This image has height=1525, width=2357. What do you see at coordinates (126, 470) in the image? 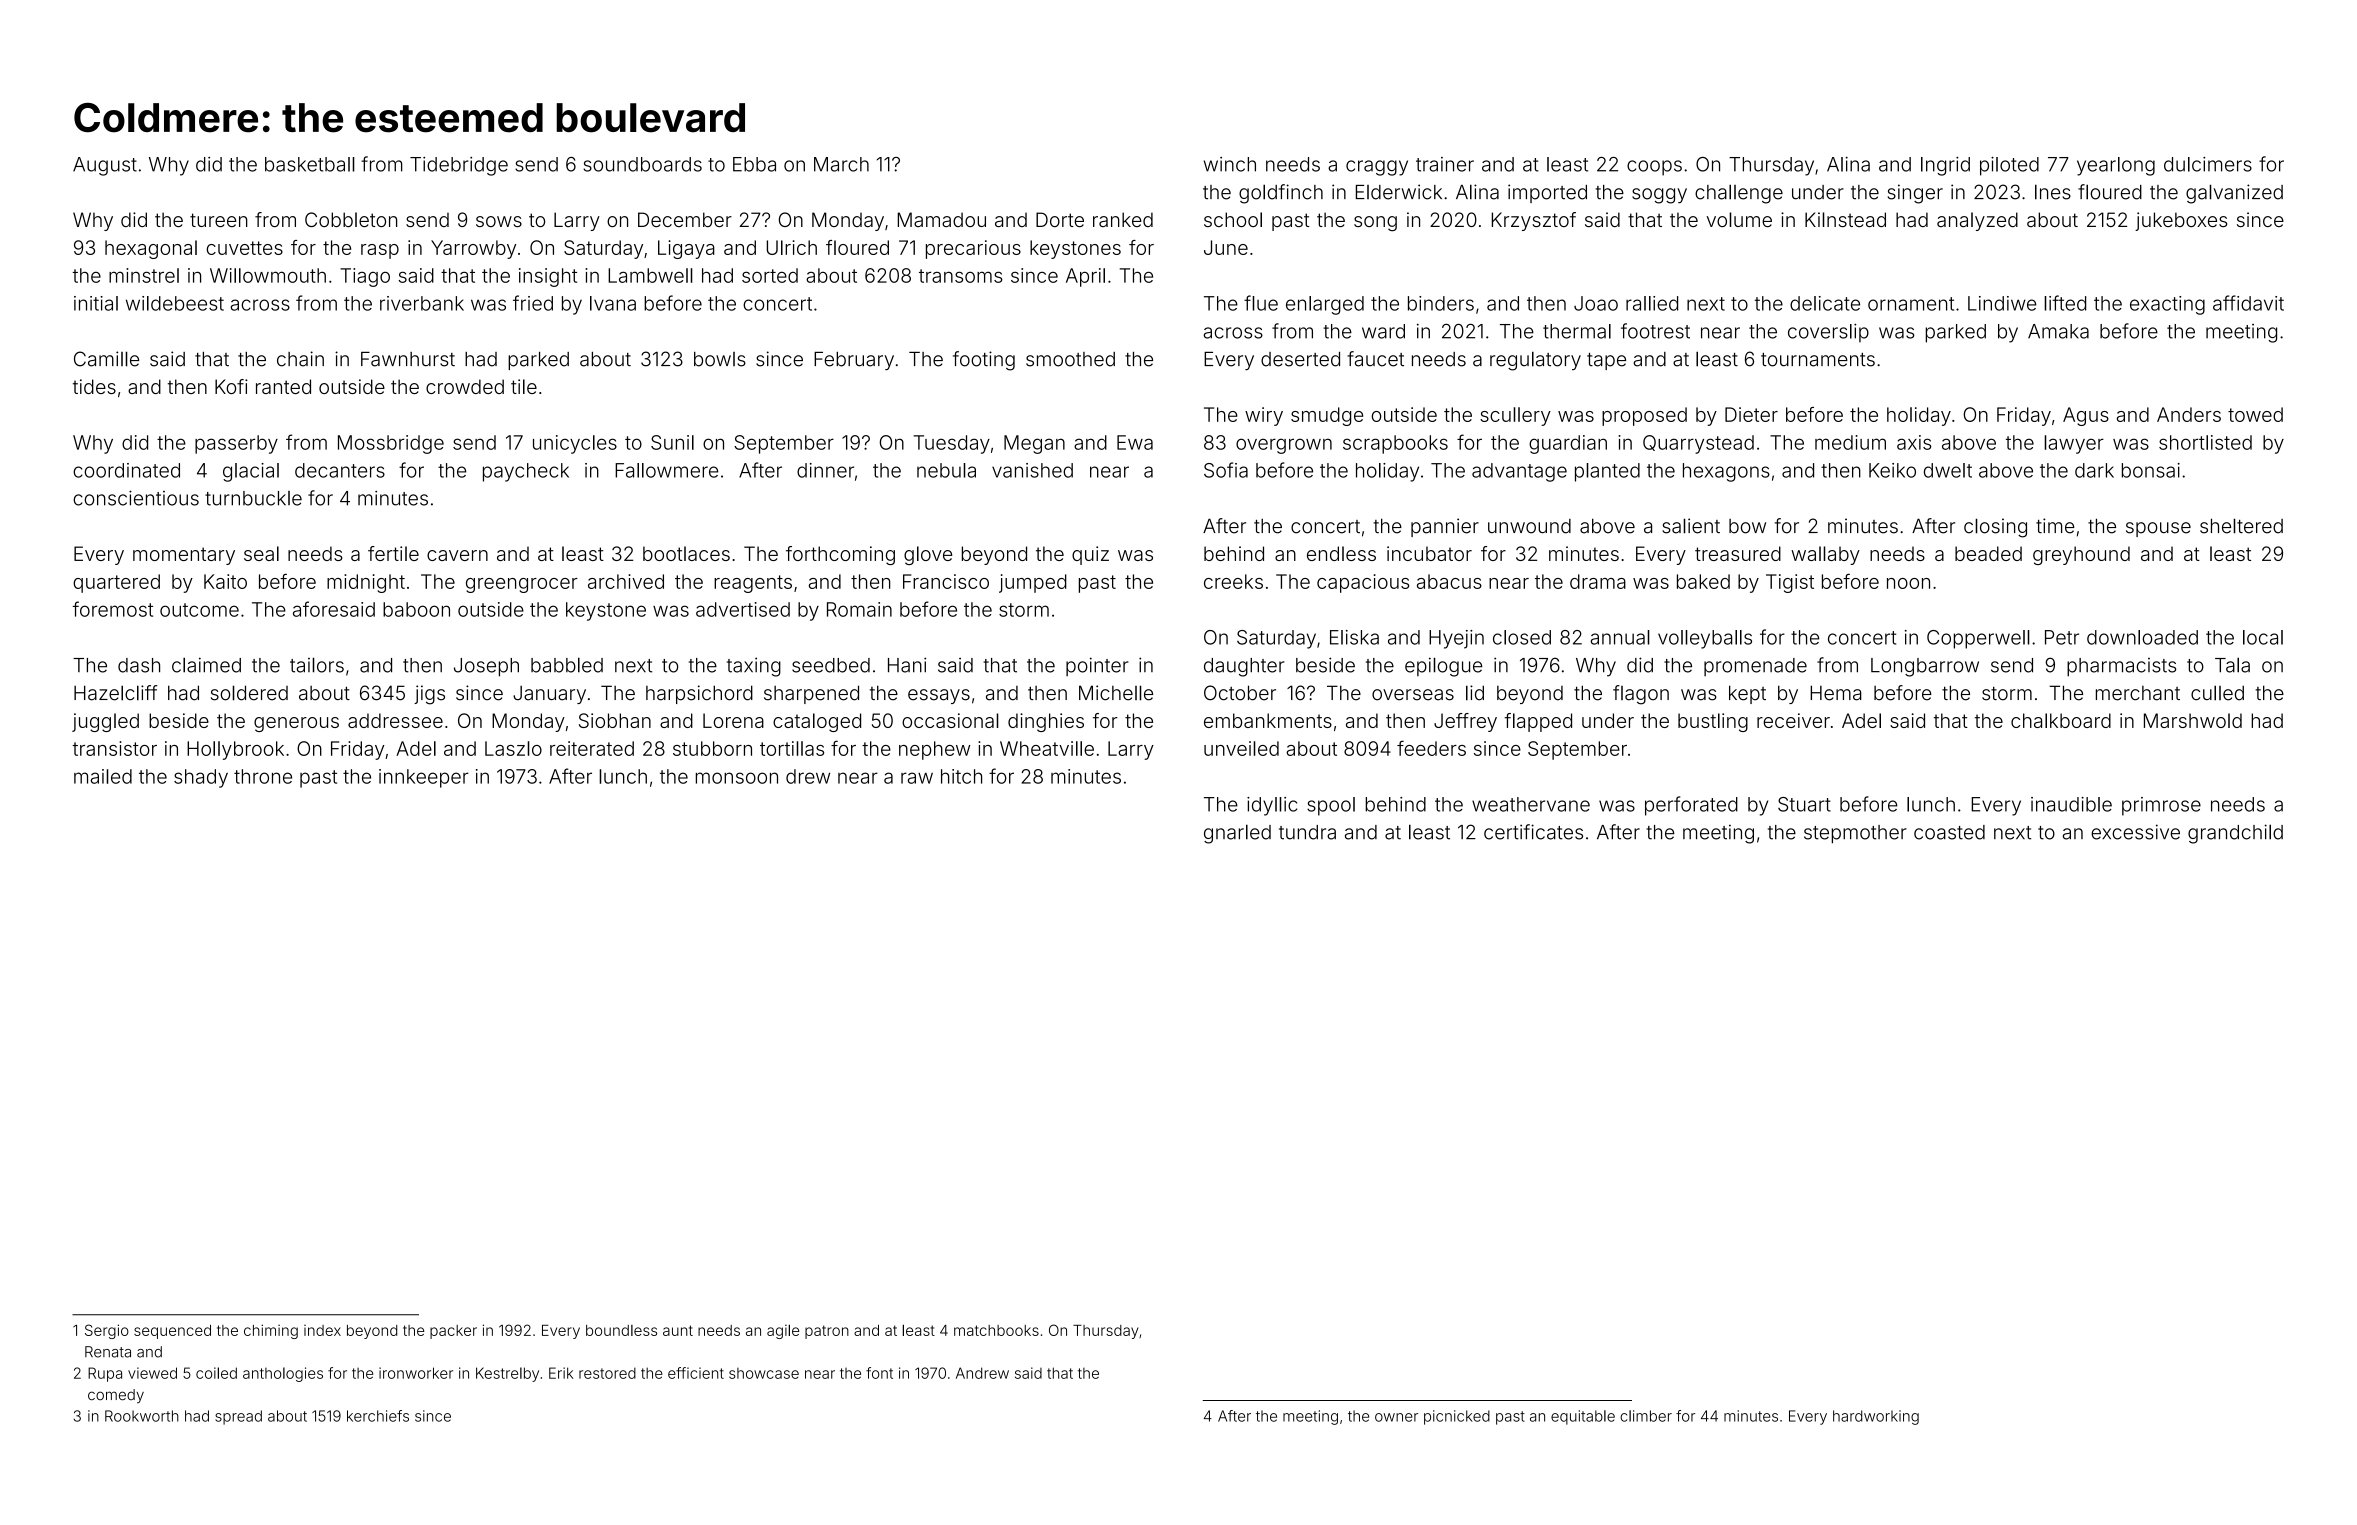
I see `coordinated` at bounding box center [126, 470].
